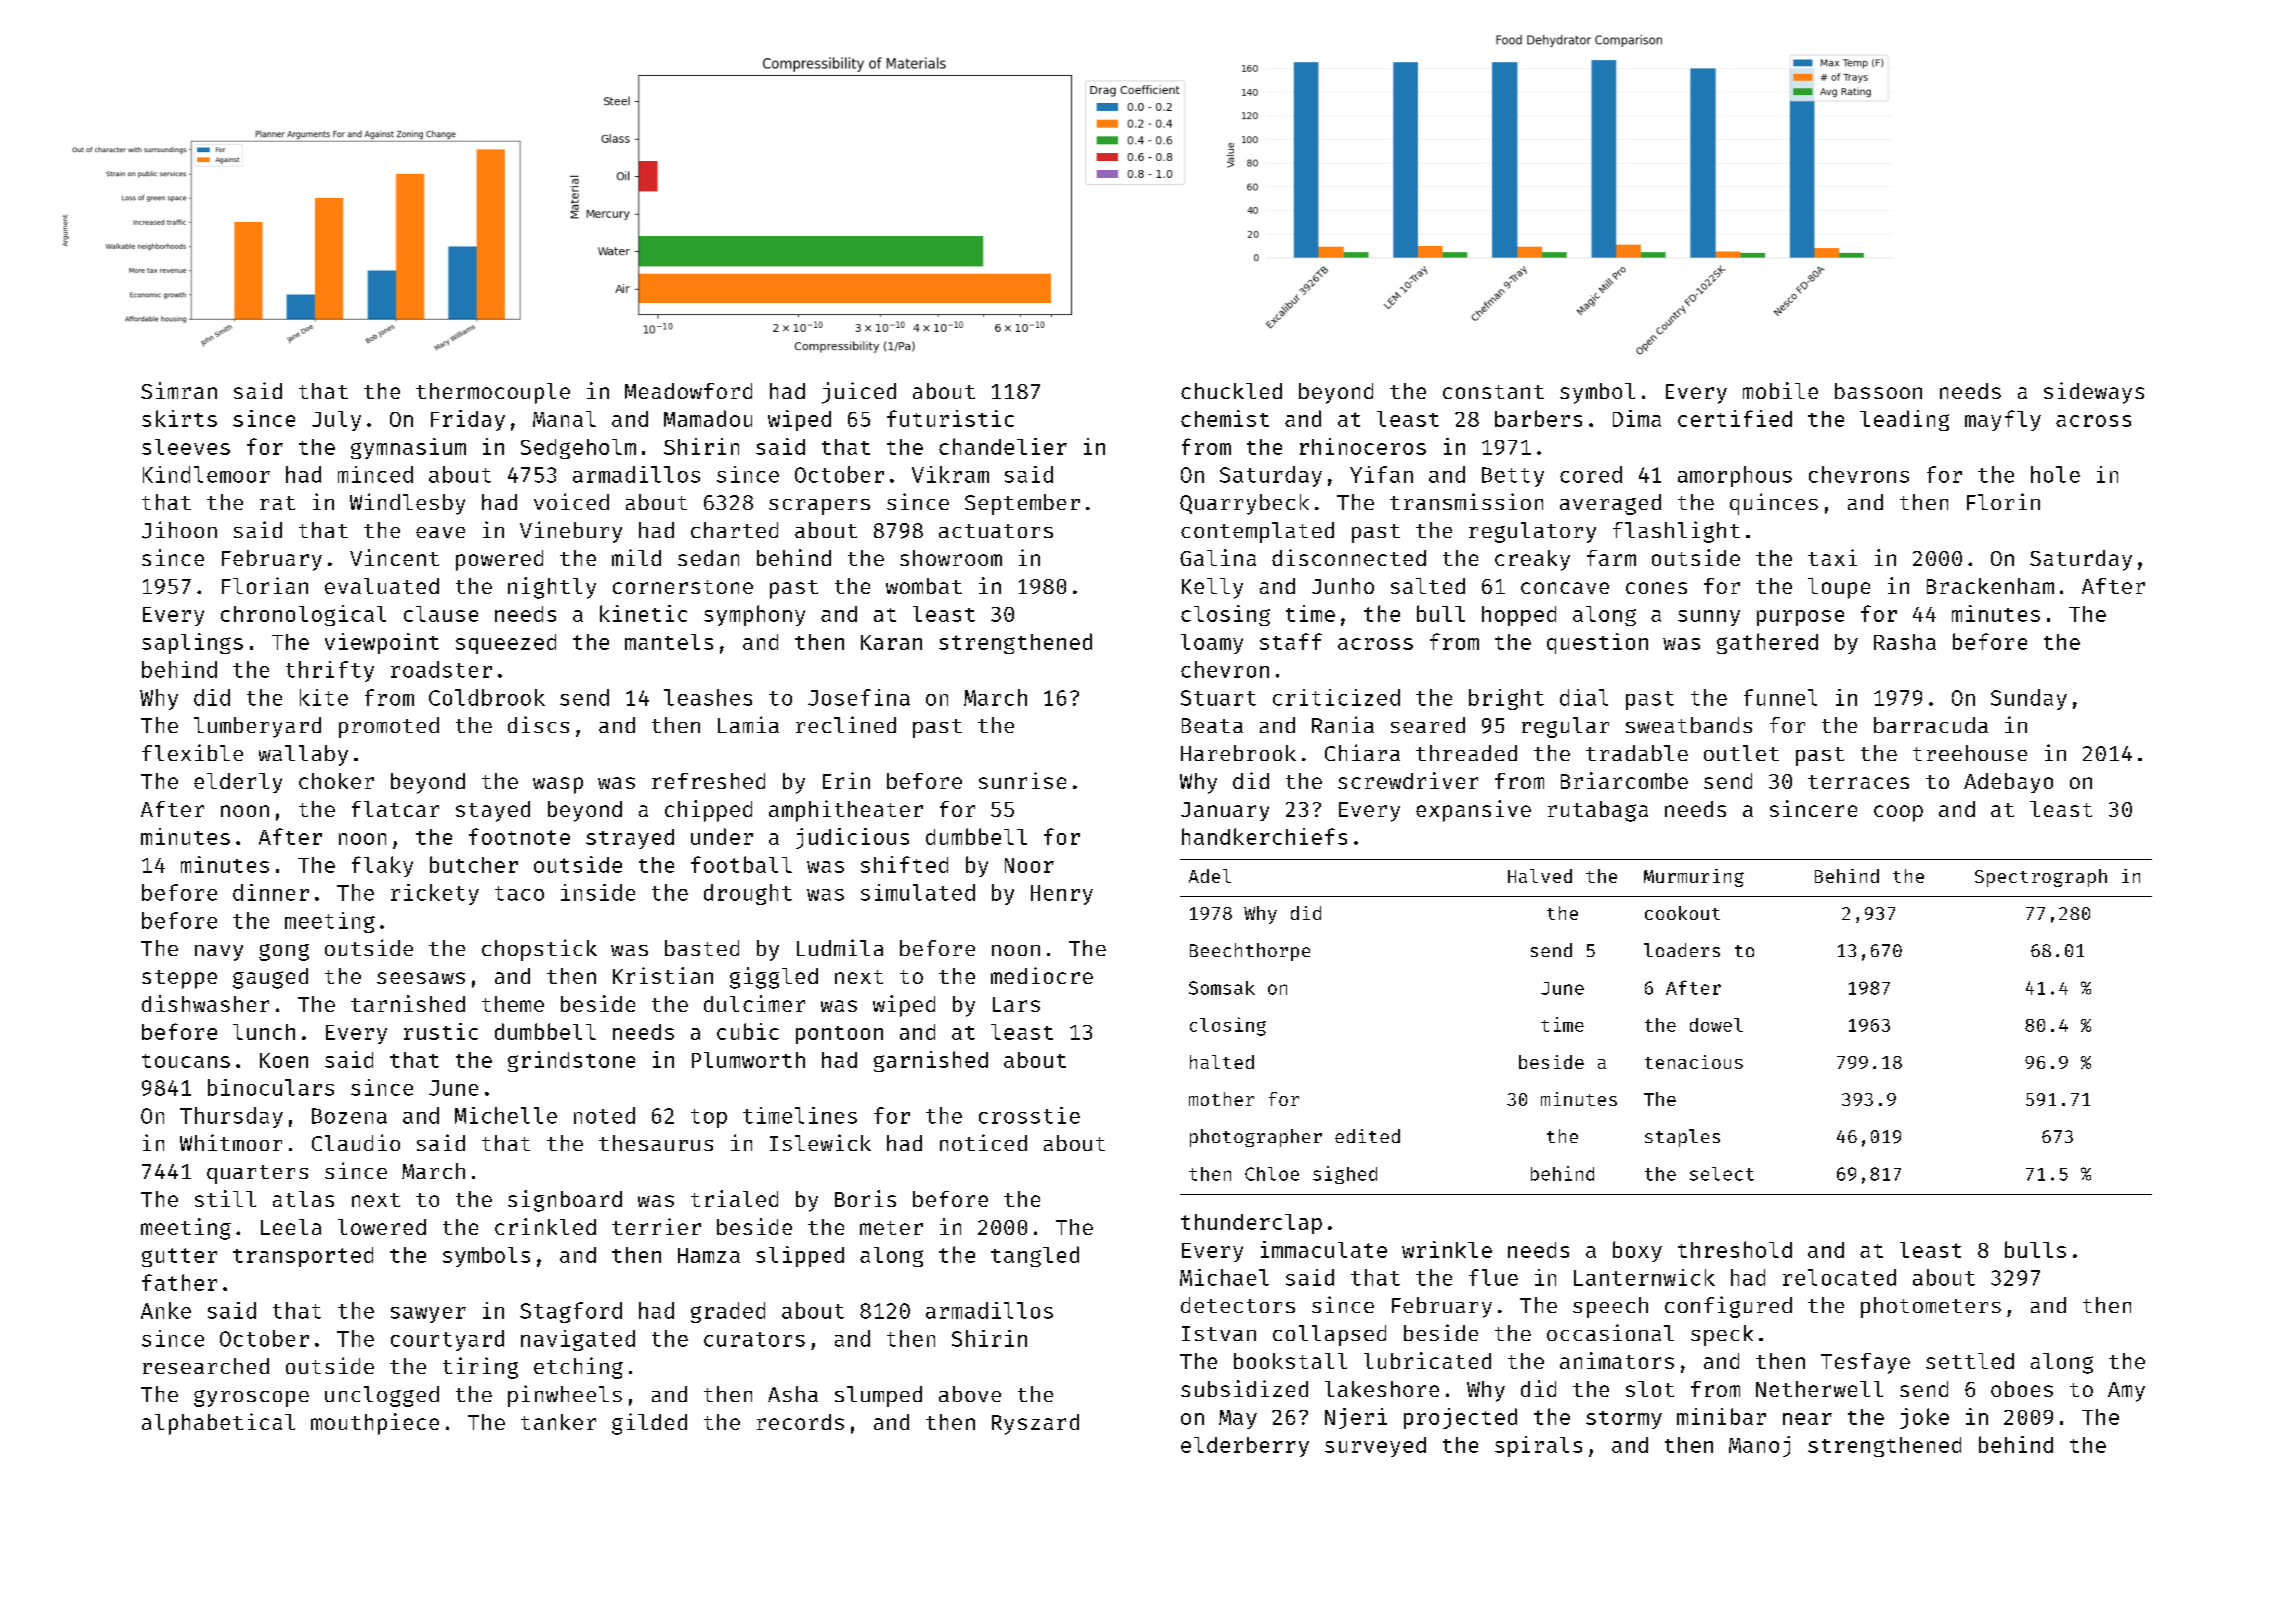  I want to click on Mamadou, so click(708, 418).
